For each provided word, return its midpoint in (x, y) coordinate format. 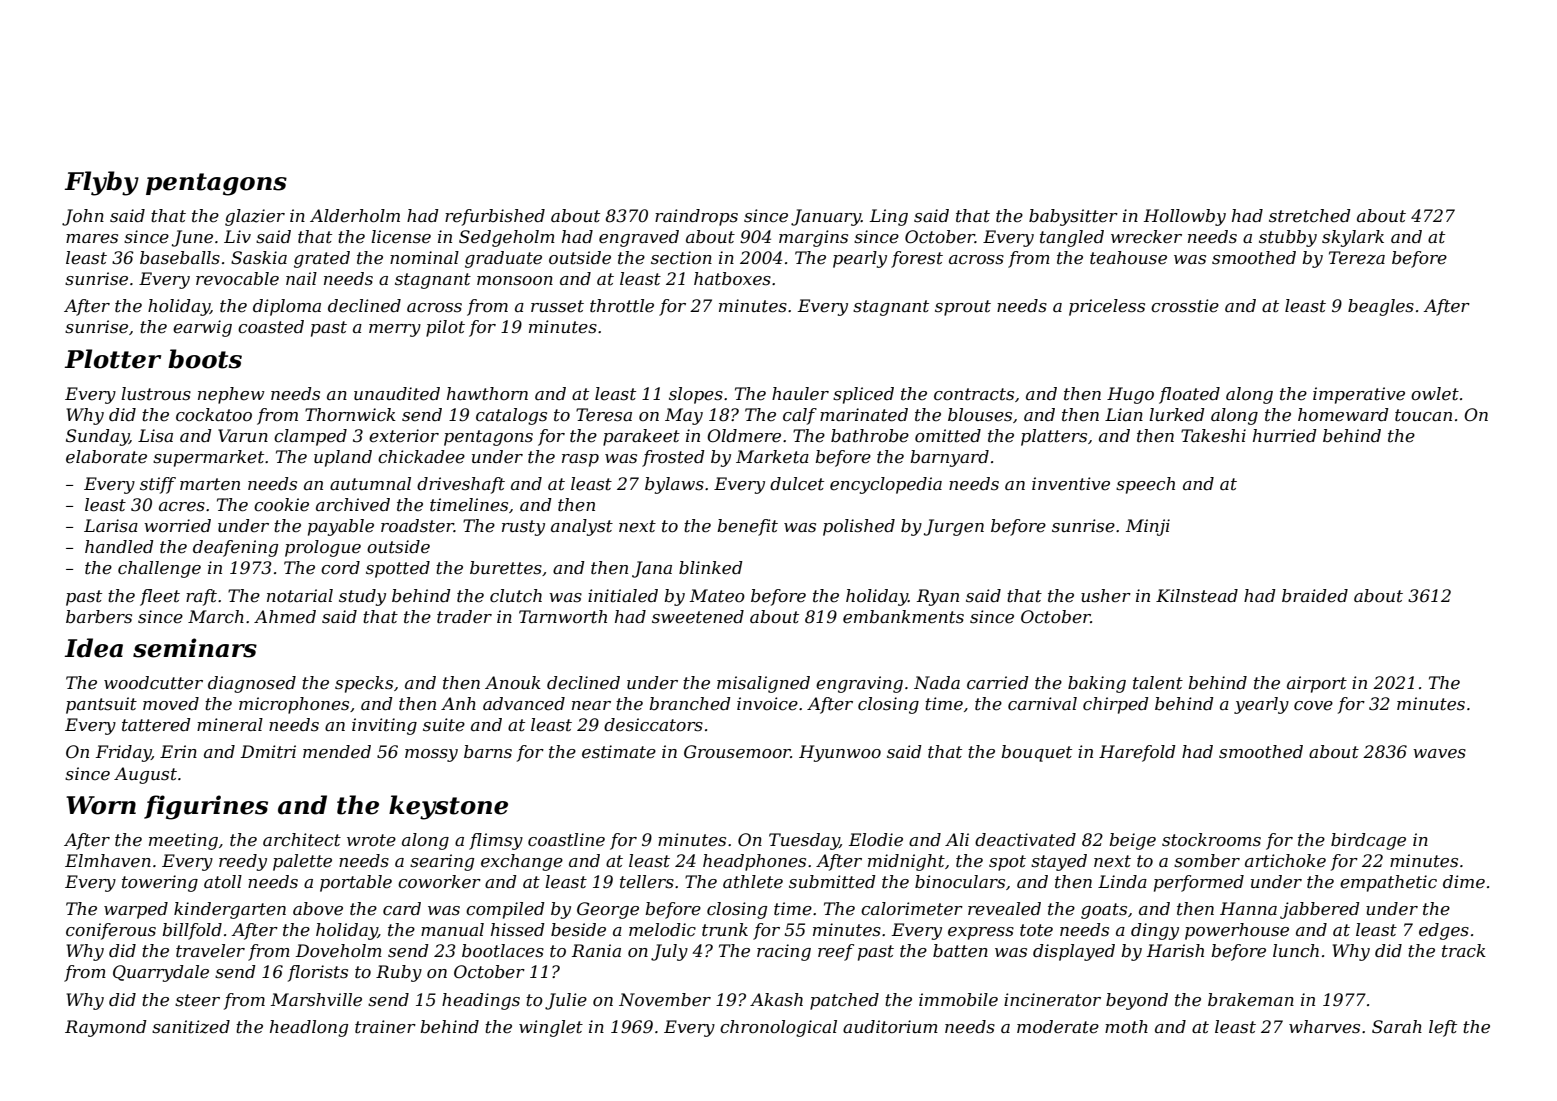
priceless (1107, 307)
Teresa (604, 415)
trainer (385, 1027)
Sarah (1397, 1027)
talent (1158, 682)
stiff (158, 485)
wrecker (1146, 236)
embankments (903, 616)
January (826, 217)
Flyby (102, 183)
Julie (566, 1001)
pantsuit (101, 705)
